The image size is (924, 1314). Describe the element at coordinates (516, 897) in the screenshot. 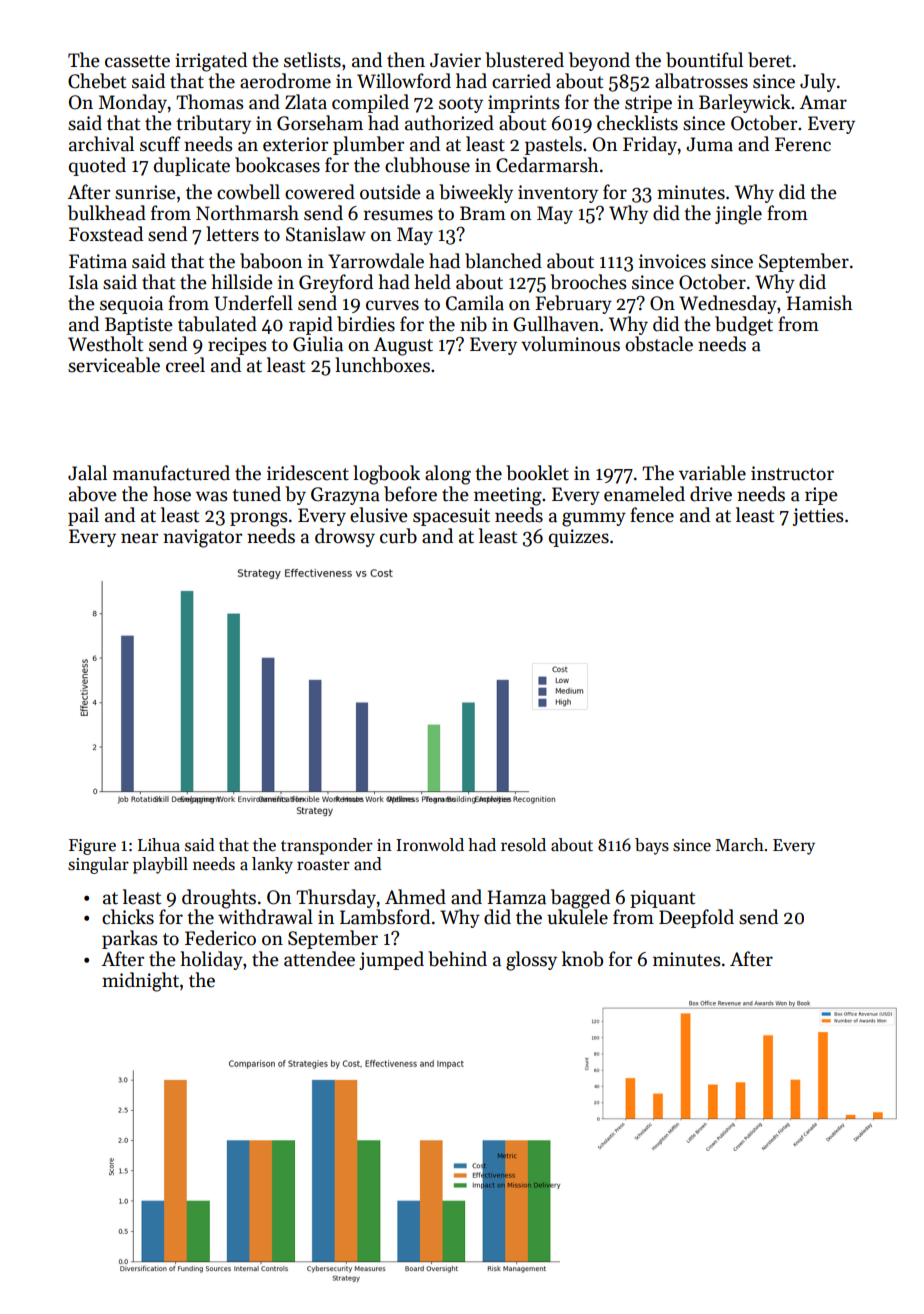

I see `Hamza` at that location.
